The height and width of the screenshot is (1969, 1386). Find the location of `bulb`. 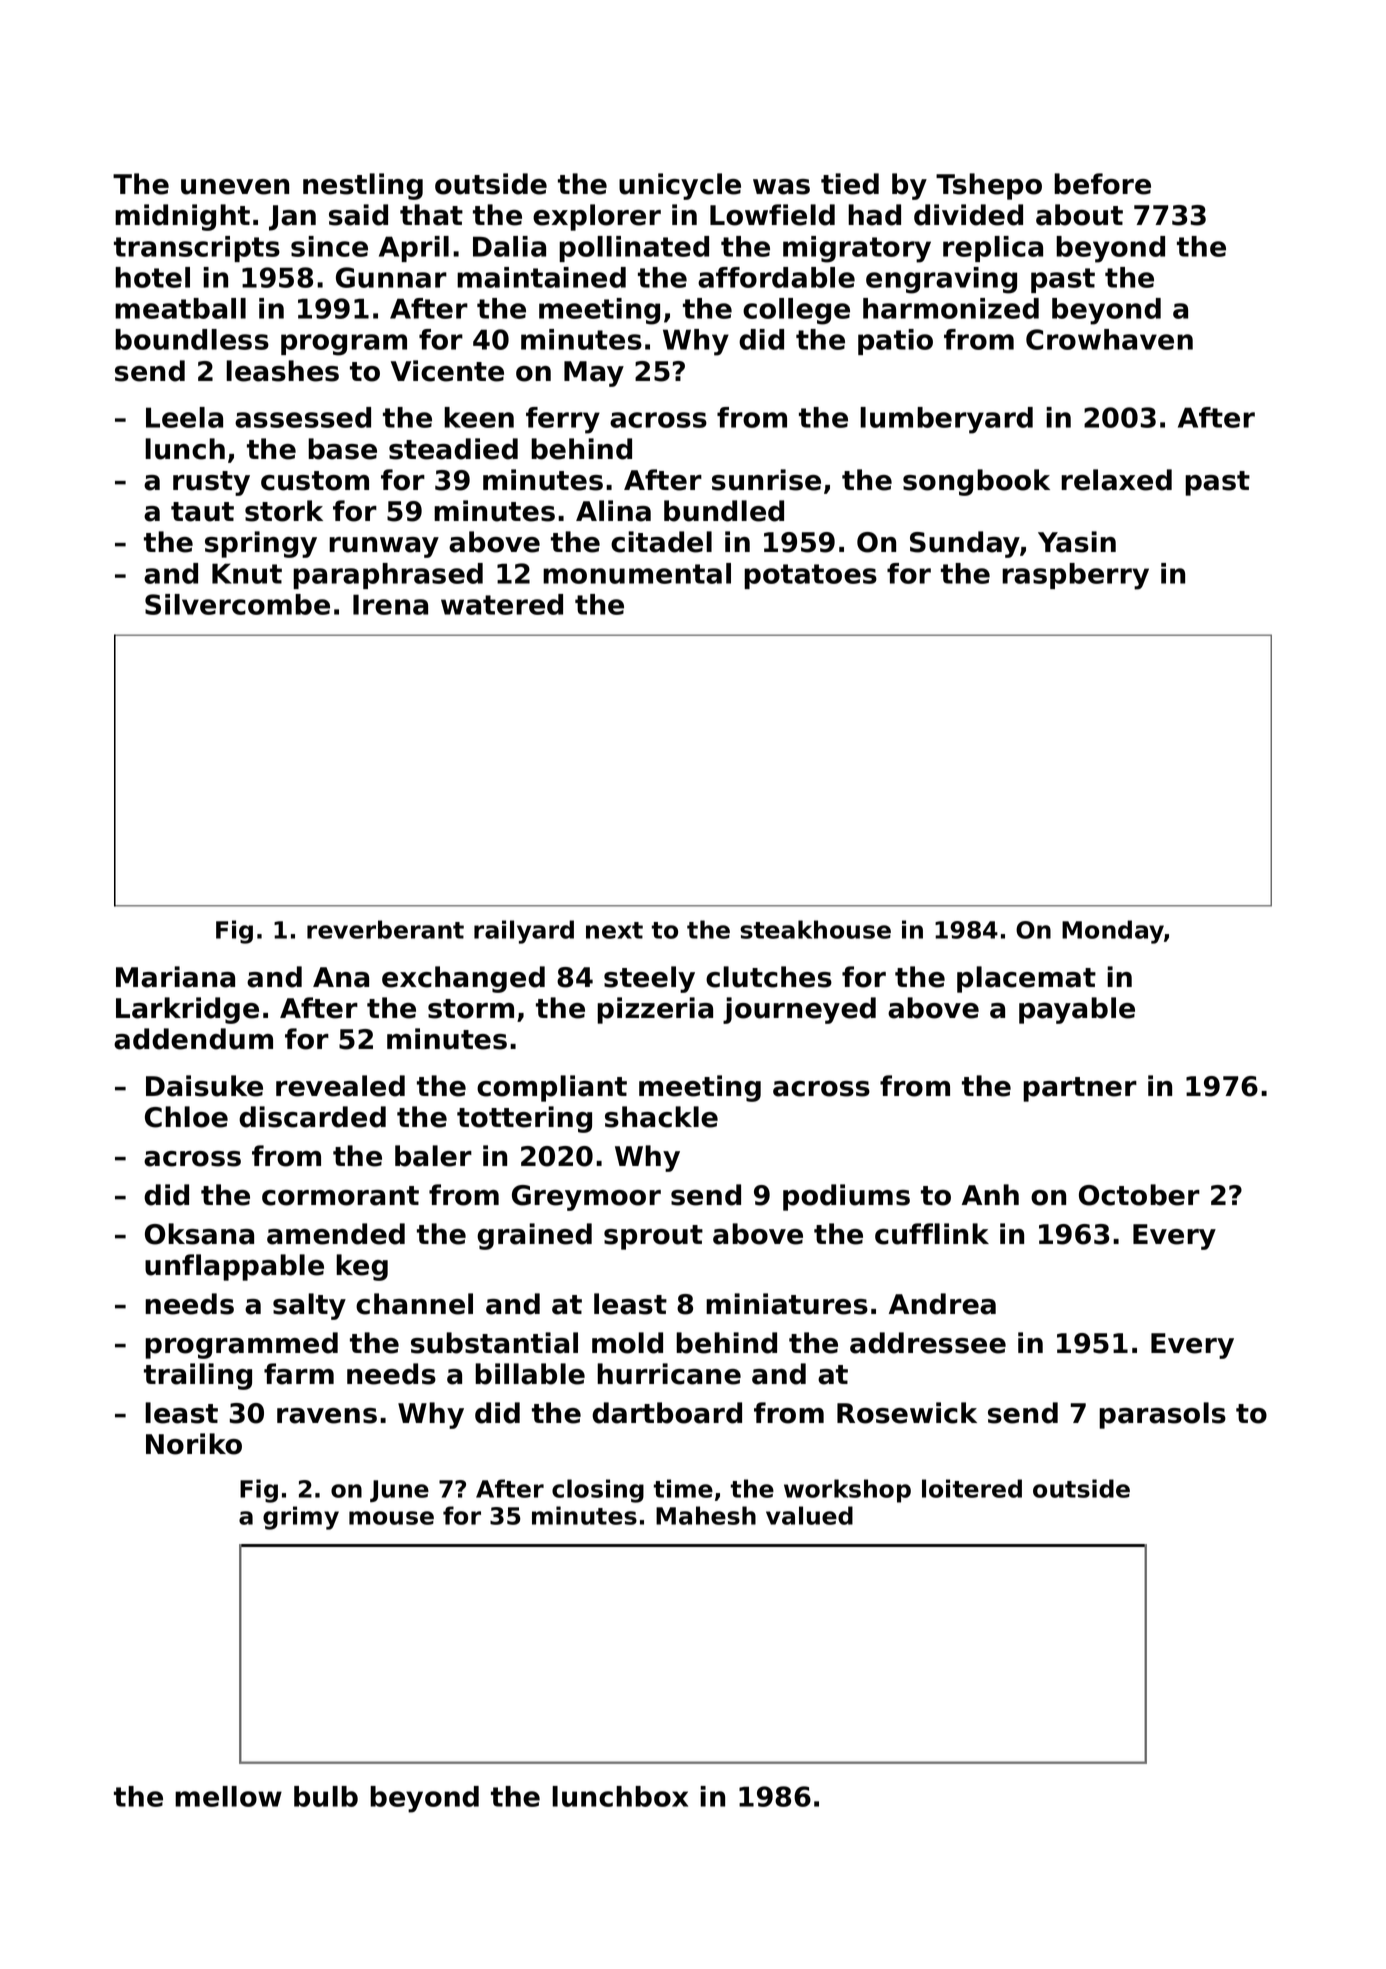

bulb is located at coordinates (326, 1796).
